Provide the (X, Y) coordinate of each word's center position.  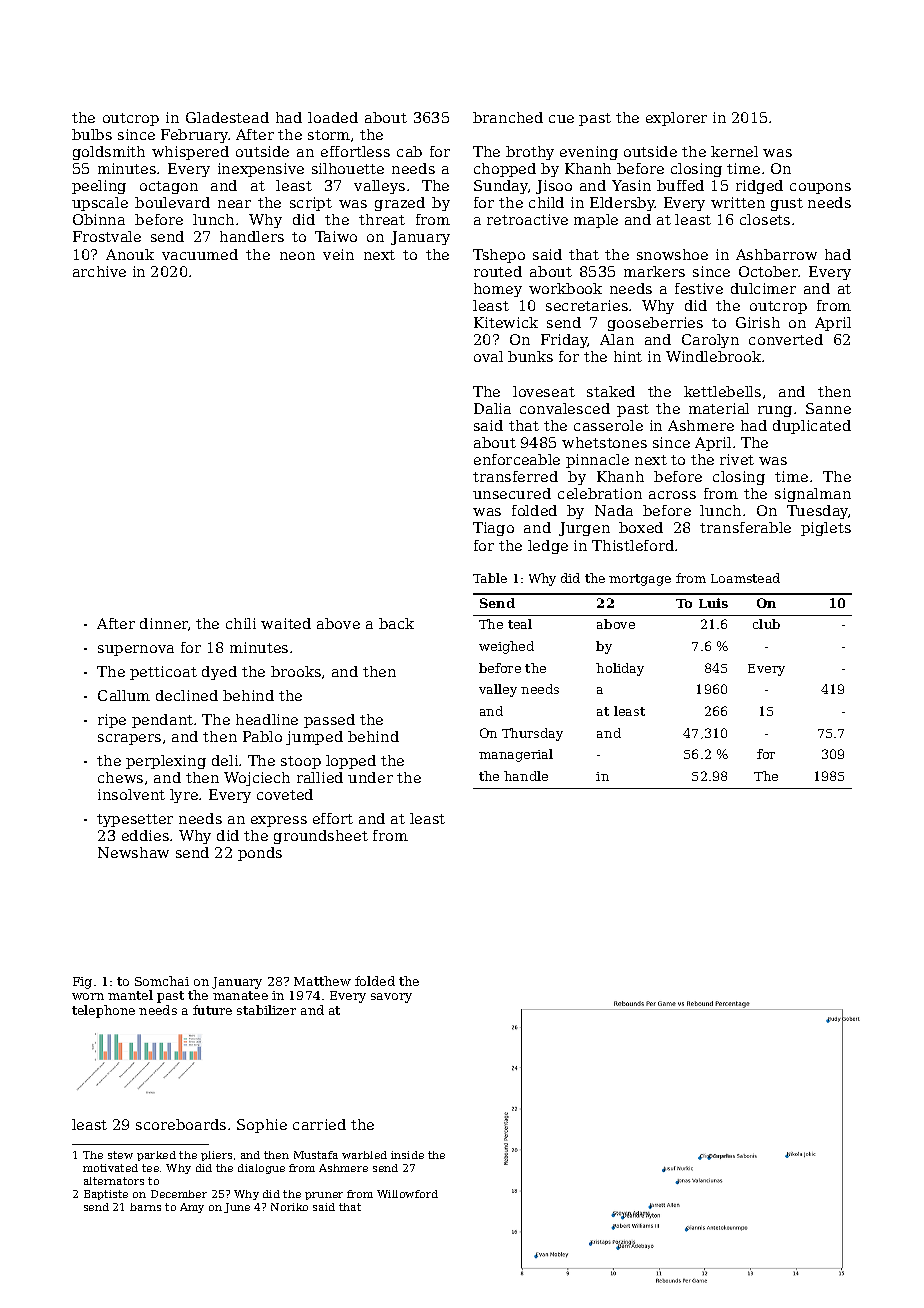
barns (145, 1207)
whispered (190, 153)
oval (488, 356)
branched (508, 117)
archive (99, 271)
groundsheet (321, 837)
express (279, 821)
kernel (734, 151)
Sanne (828, 408)
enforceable (517, 459)
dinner (164, 623)
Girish (758, 322)
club (766, 624)
